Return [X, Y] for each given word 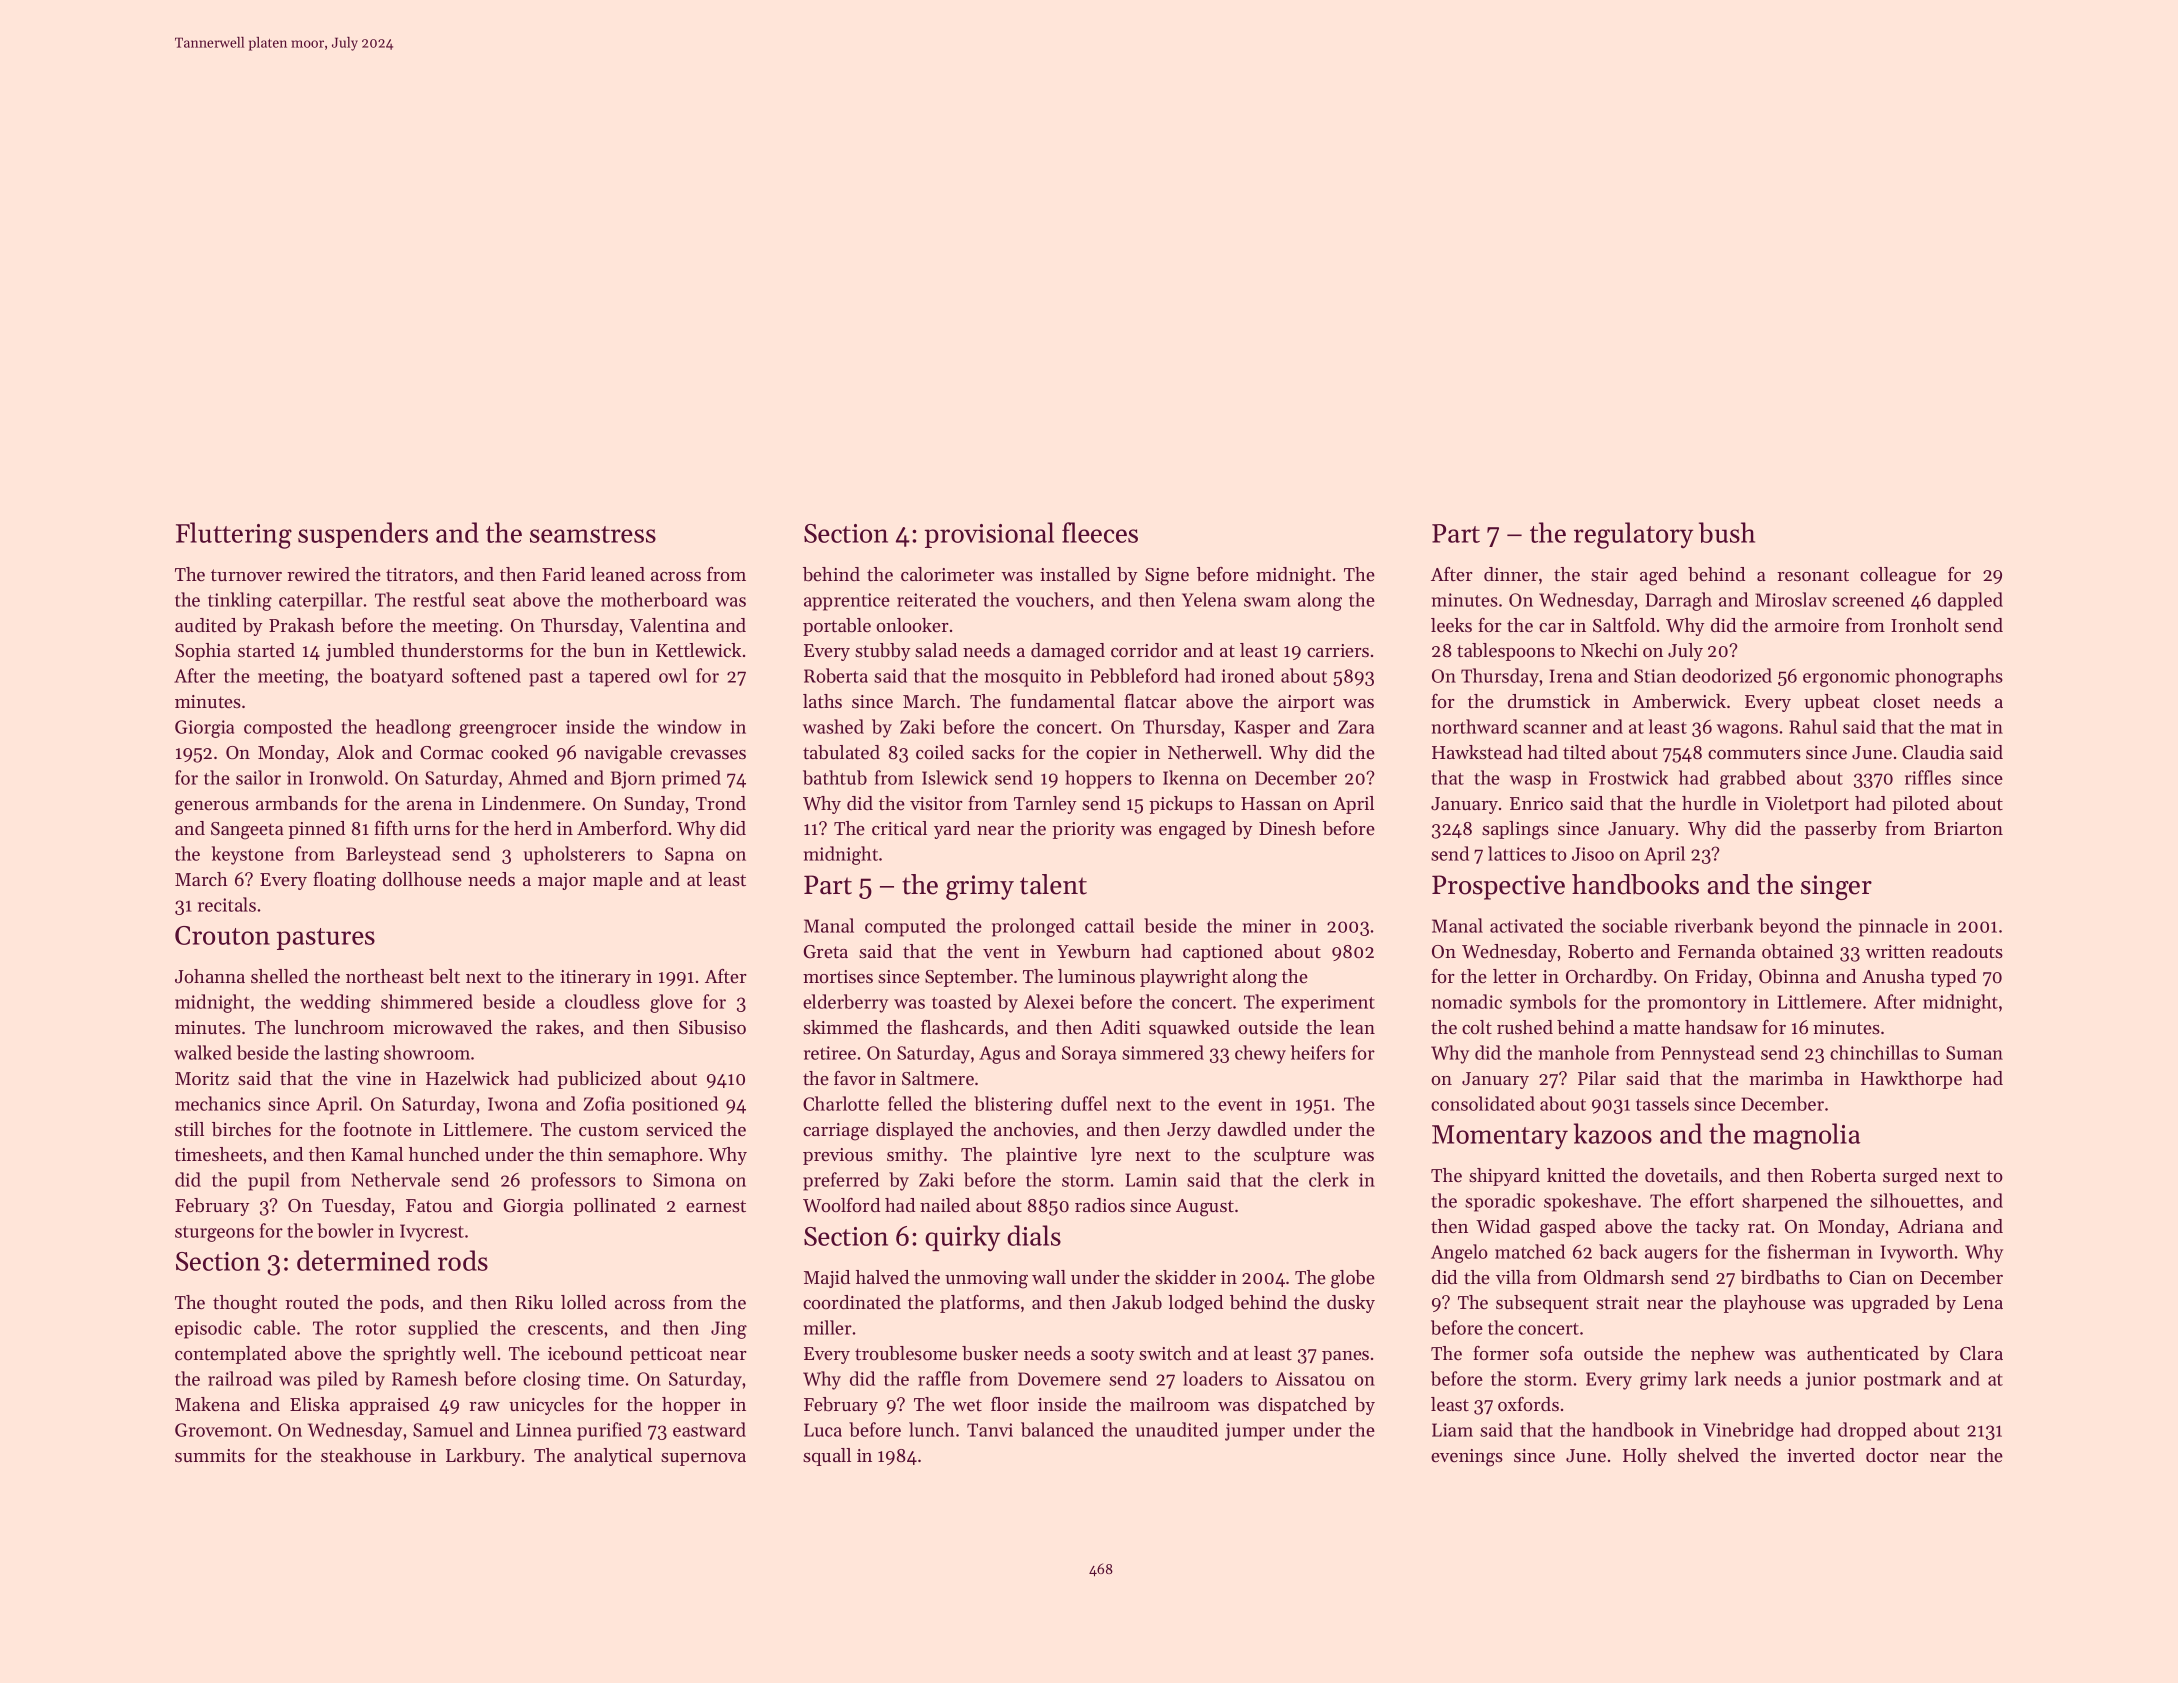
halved [882, 1277]
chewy [1260, 1054]
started [266, 650]
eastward [709, 1429]
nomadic [1467, 1001]
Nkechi [1609, 650]
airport [1306, 703]
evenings [1467, 1458]
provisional [989, 535]
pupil [269, 1181]
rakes [557, 1027]
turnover [246, 575]
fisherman [1809, 1251]
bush [1727, 532]
